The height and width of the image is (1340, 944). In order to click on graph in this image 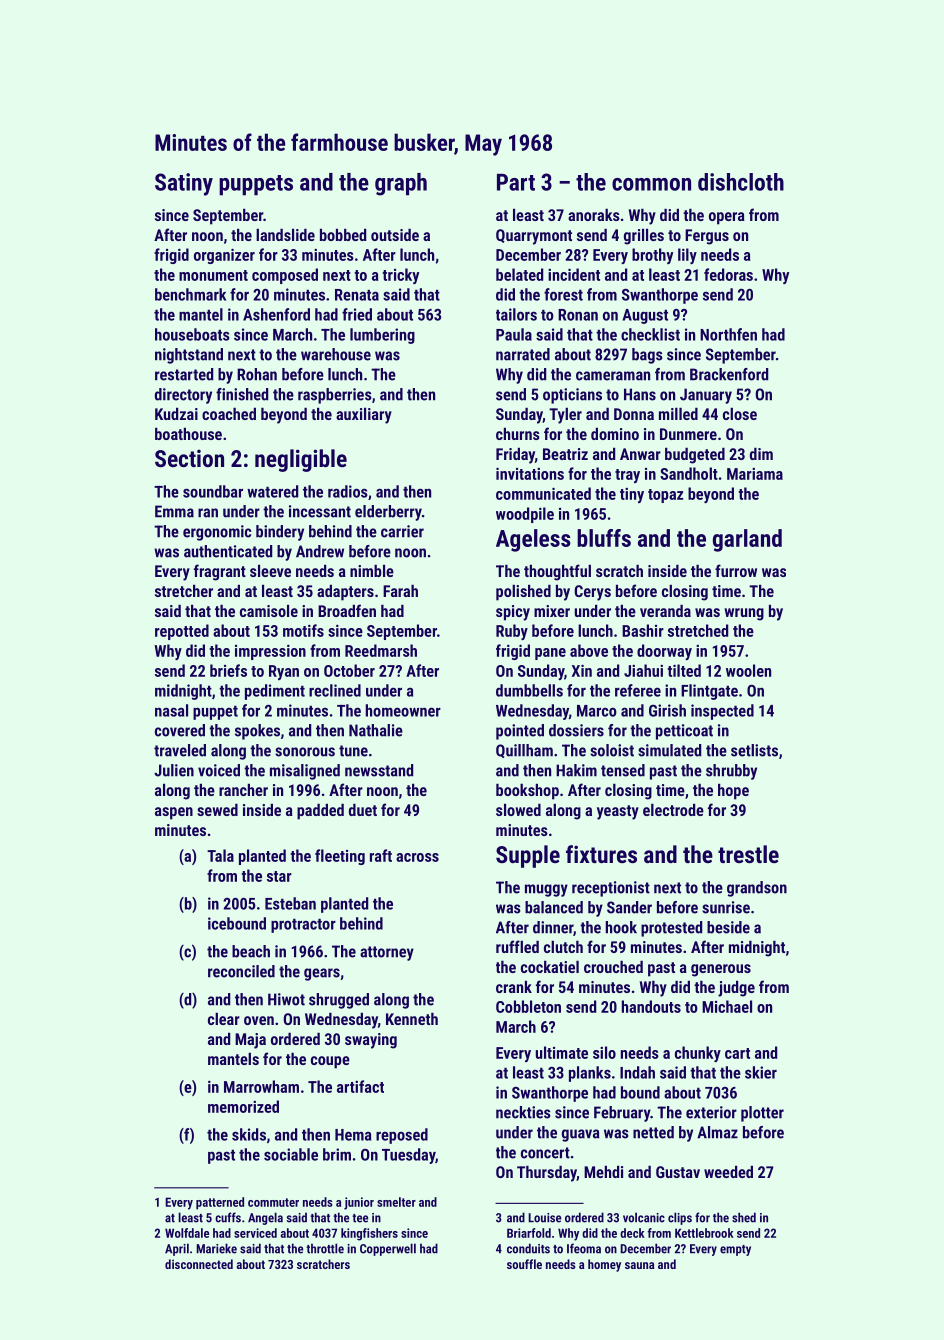, I will do `click(401, 184)`.
